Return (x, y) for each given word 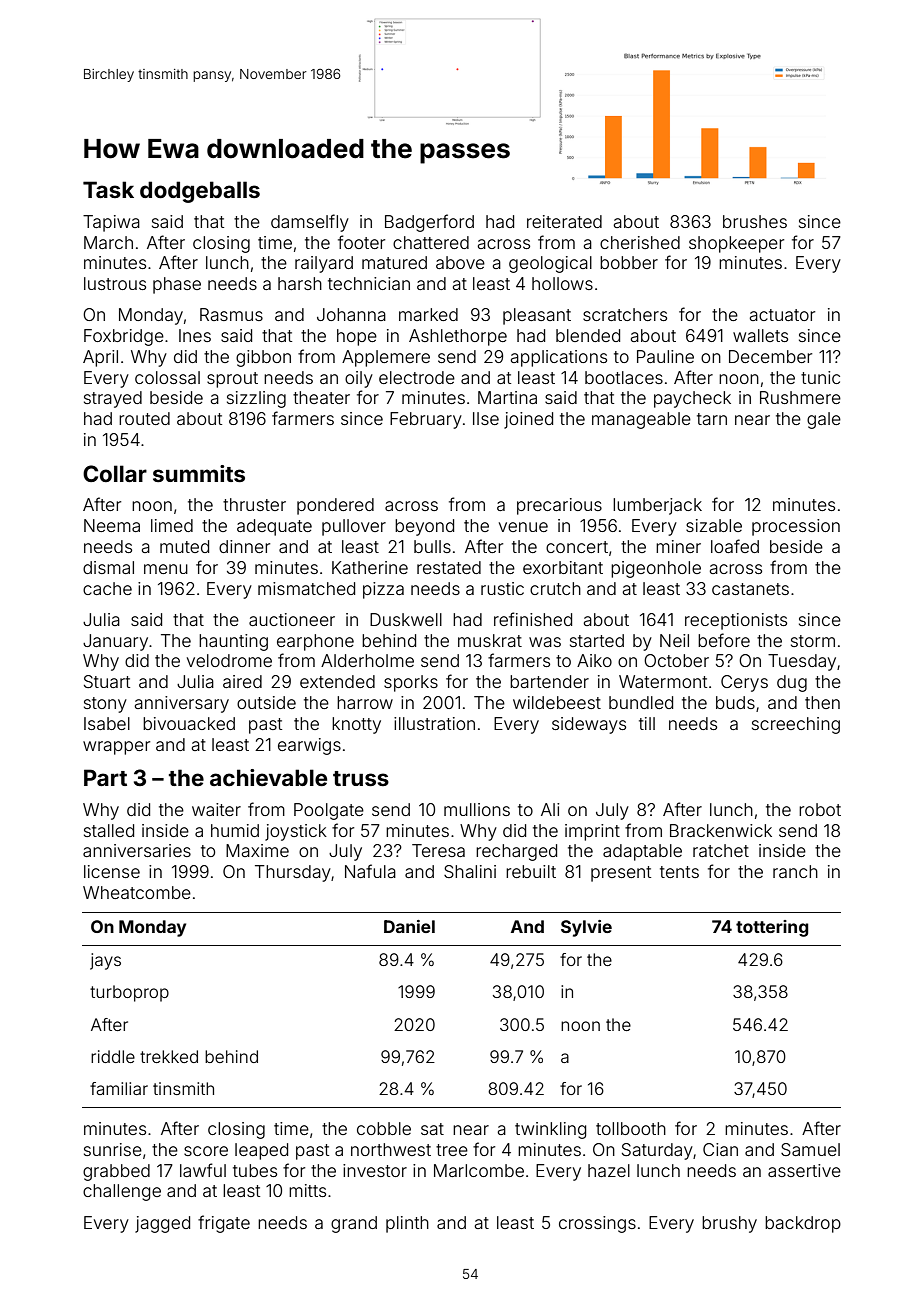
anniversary (182, 704)
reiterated (564, 221)
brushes (755, 221)
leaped (261, 1151)
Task (108, 189)
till (647, 723)
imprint (592, 832)
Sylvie (586, 928)
